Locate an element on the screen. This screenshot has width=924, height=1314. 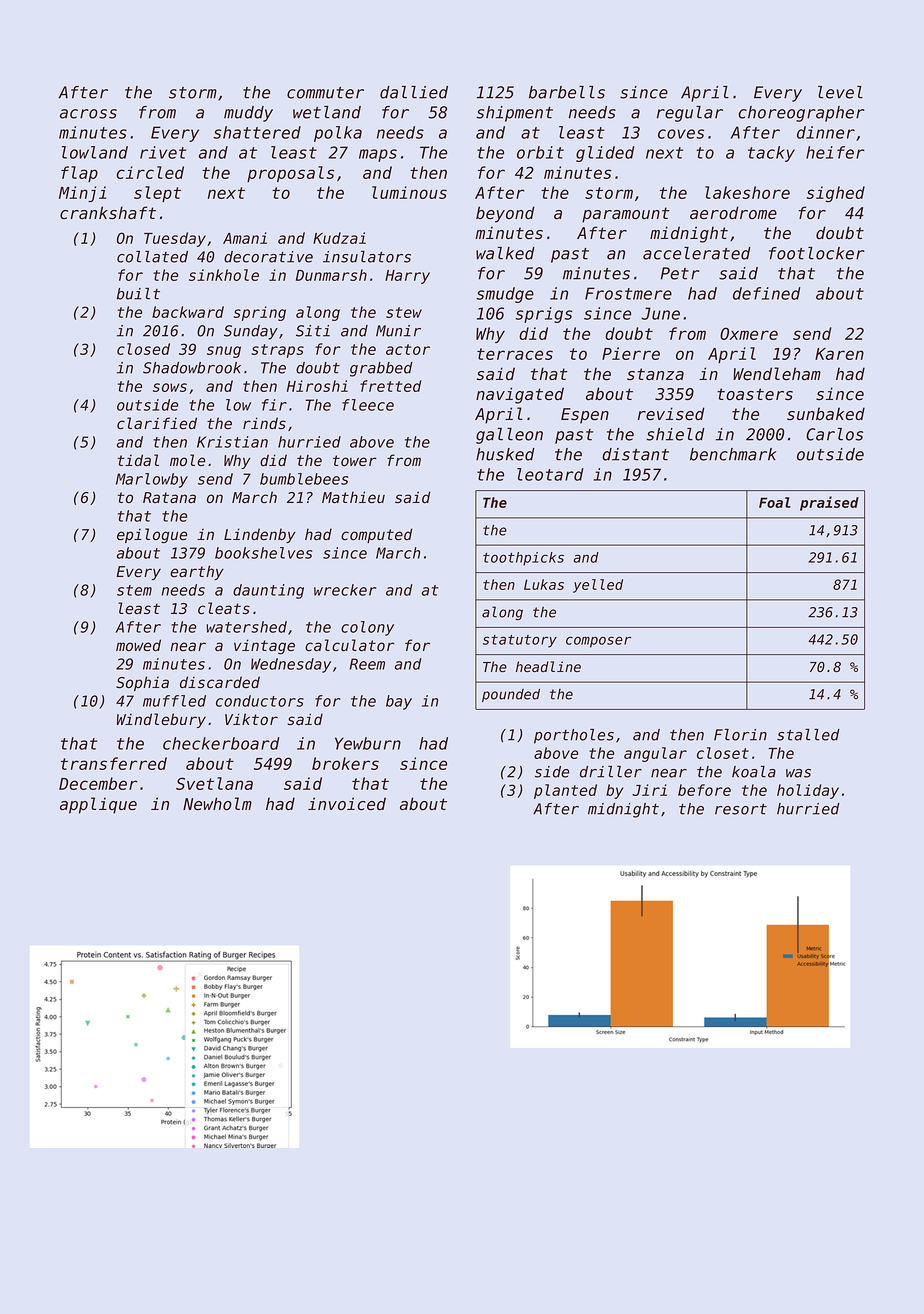
coves is located at coordinates (681, 134).
